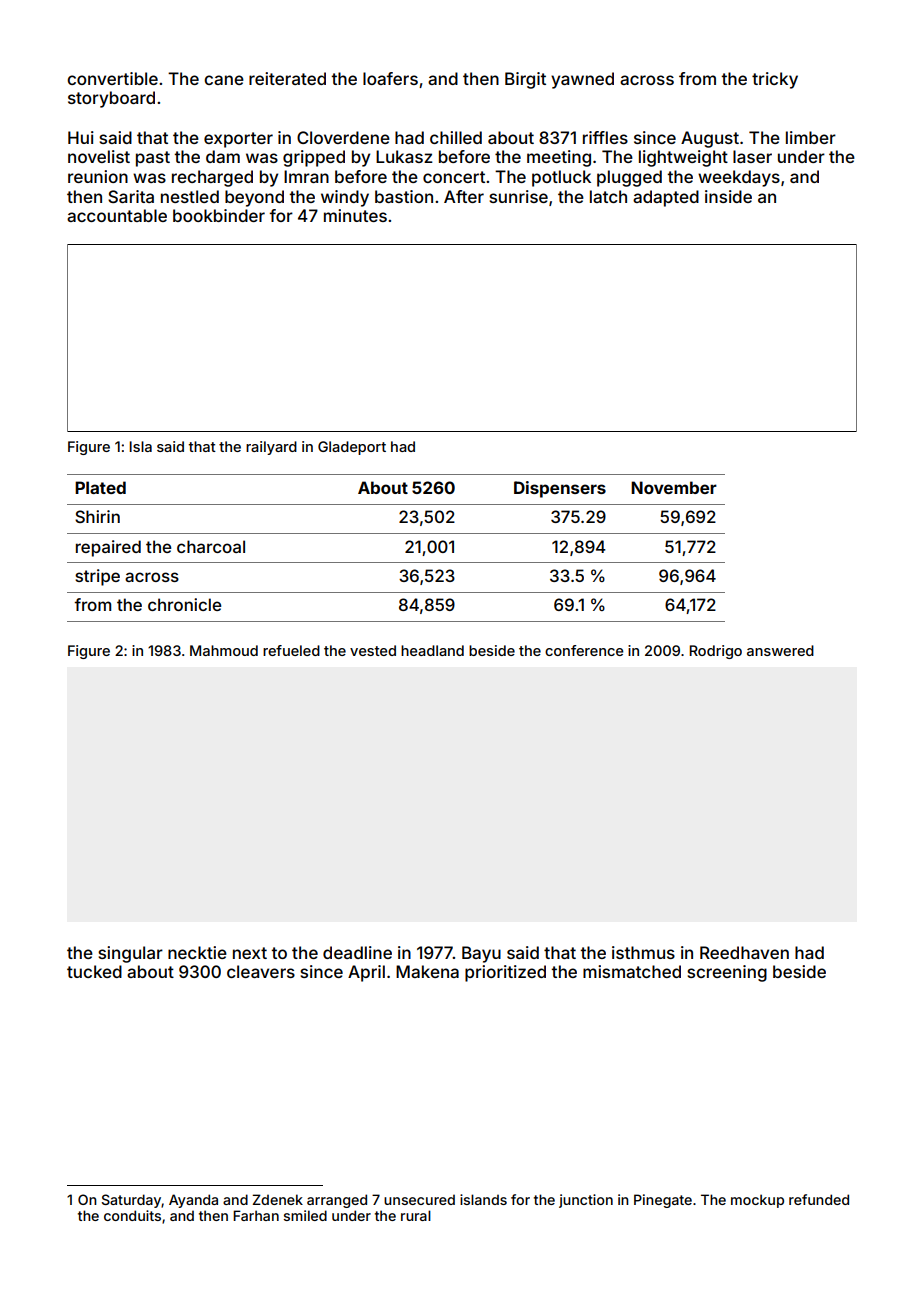  I want to click on Mahmoud, so click(224, 650).
